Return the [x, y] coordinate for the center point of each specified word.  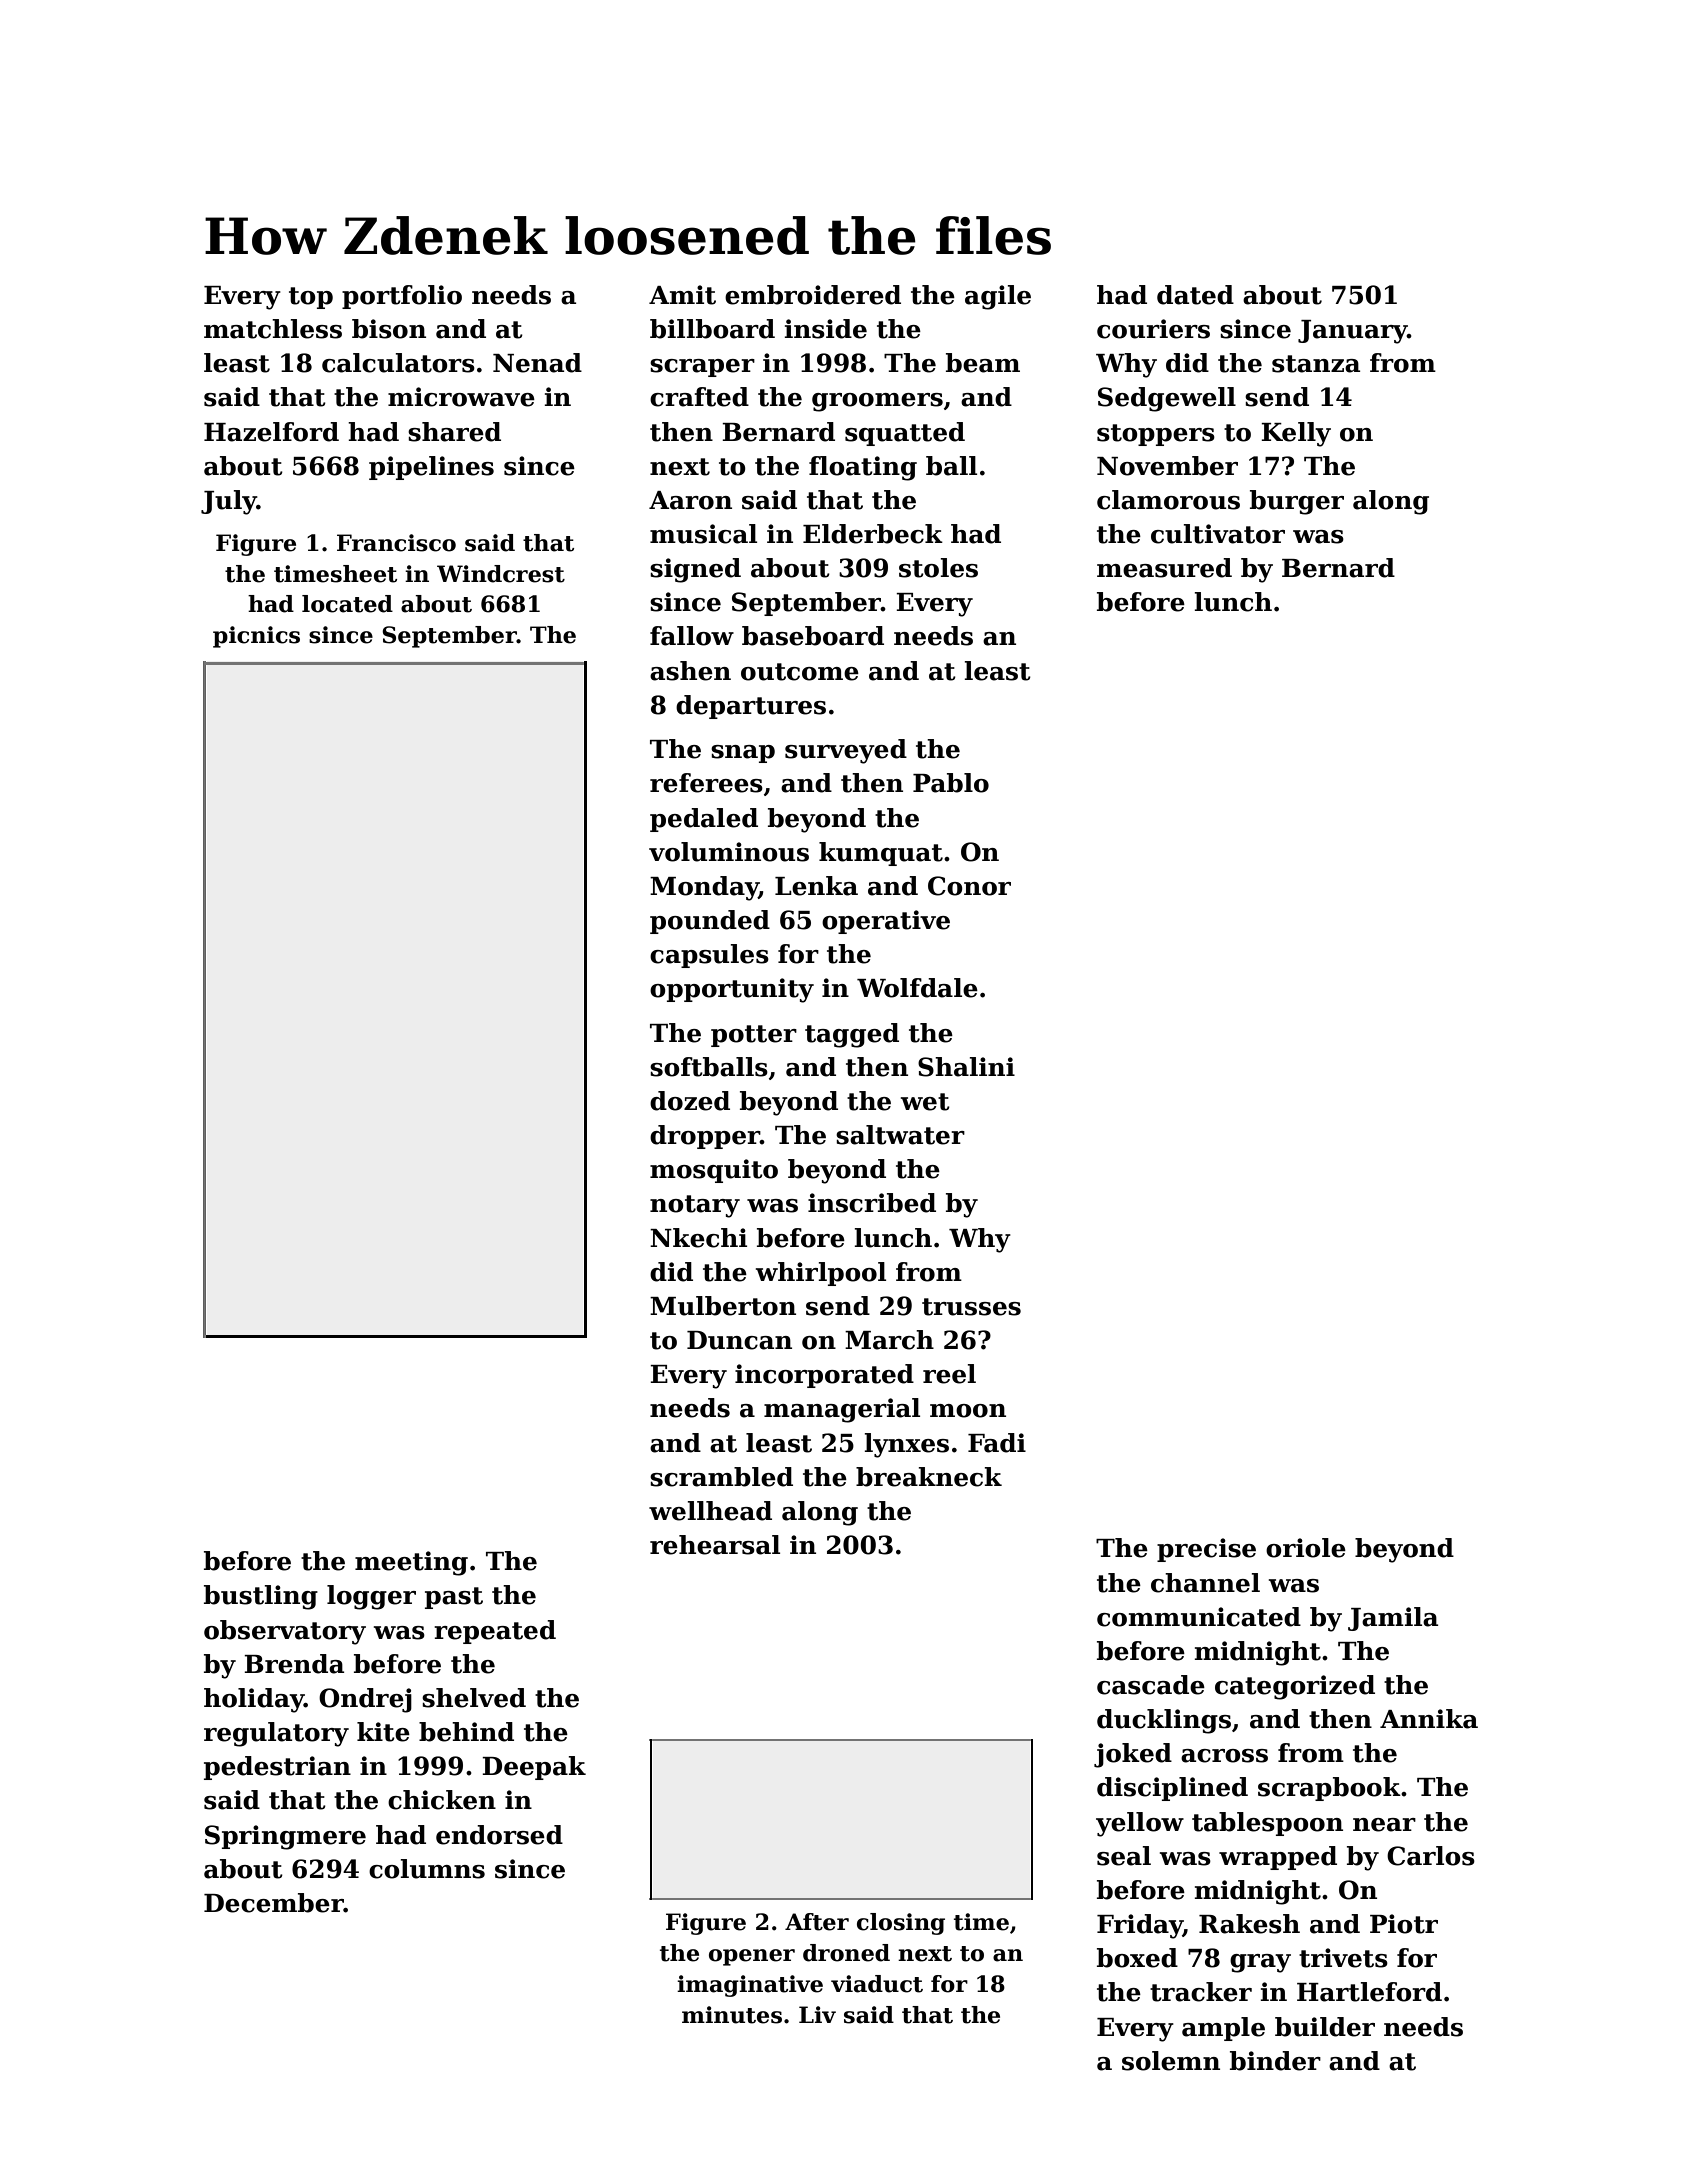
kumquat [881, 854]
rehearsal [715, 1545]
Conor [969, 886]
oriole [1306, 1548]
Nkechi [698, 1238]
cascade [1151, 1685]
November [1167, 466]
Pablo [951, 783]
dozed [690, 1101]
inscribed [872, 1203]
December [274, 1903]
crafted [699, 397]
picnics [256, 637]
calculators [398, 363]
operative [886, 922]
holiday [254, 1700]
